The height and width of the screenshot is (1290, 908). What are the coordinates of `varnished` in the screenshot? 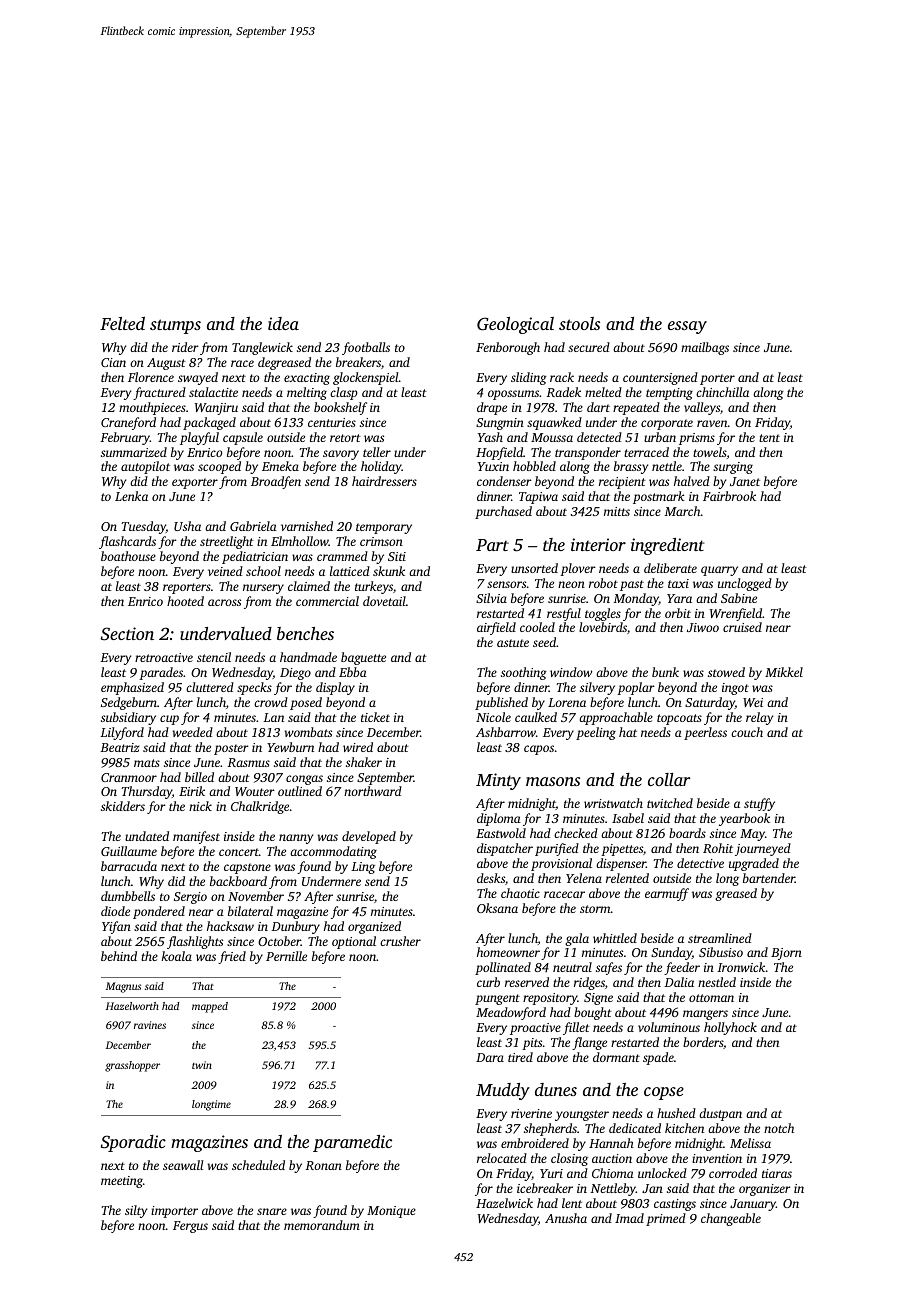 It's located at (307, 526).
